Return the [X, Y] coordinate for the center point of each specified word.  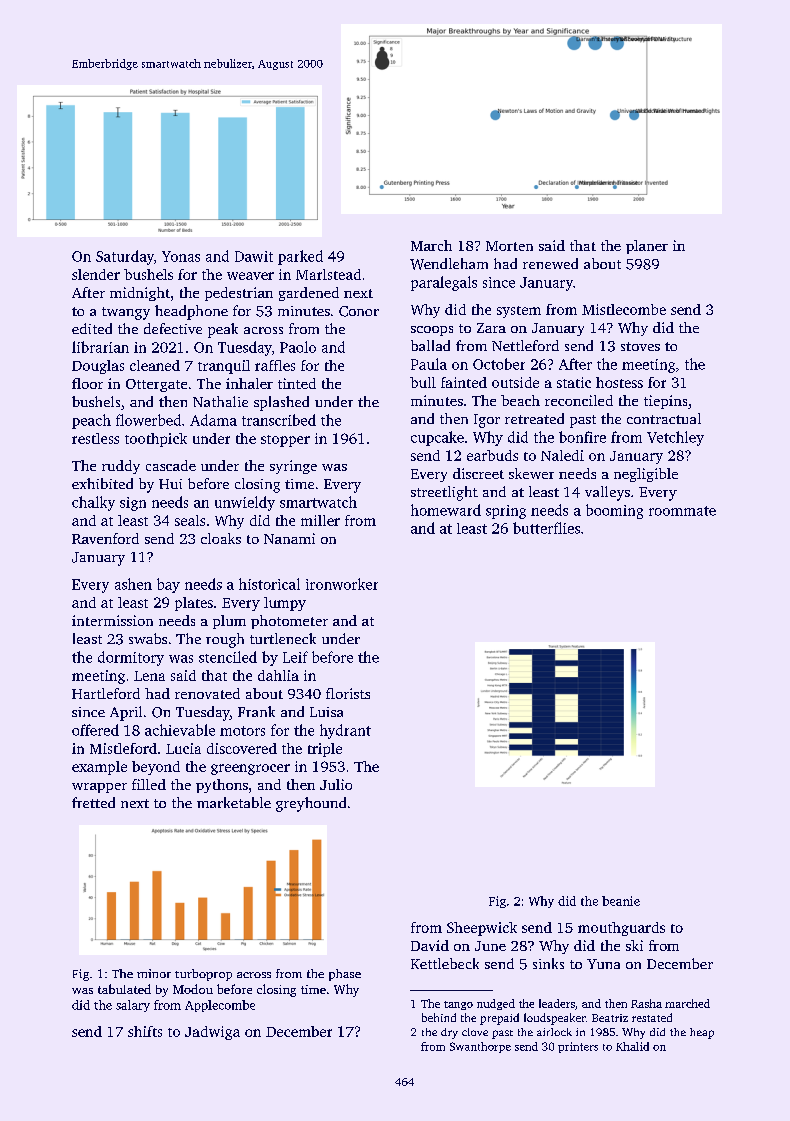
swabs [148, 638]
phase [345, 975]
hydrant [345, 731]
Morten [509, 246]
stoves [640, 346]
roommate [682, 511]
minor [154, 973]
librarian [100, 347]
